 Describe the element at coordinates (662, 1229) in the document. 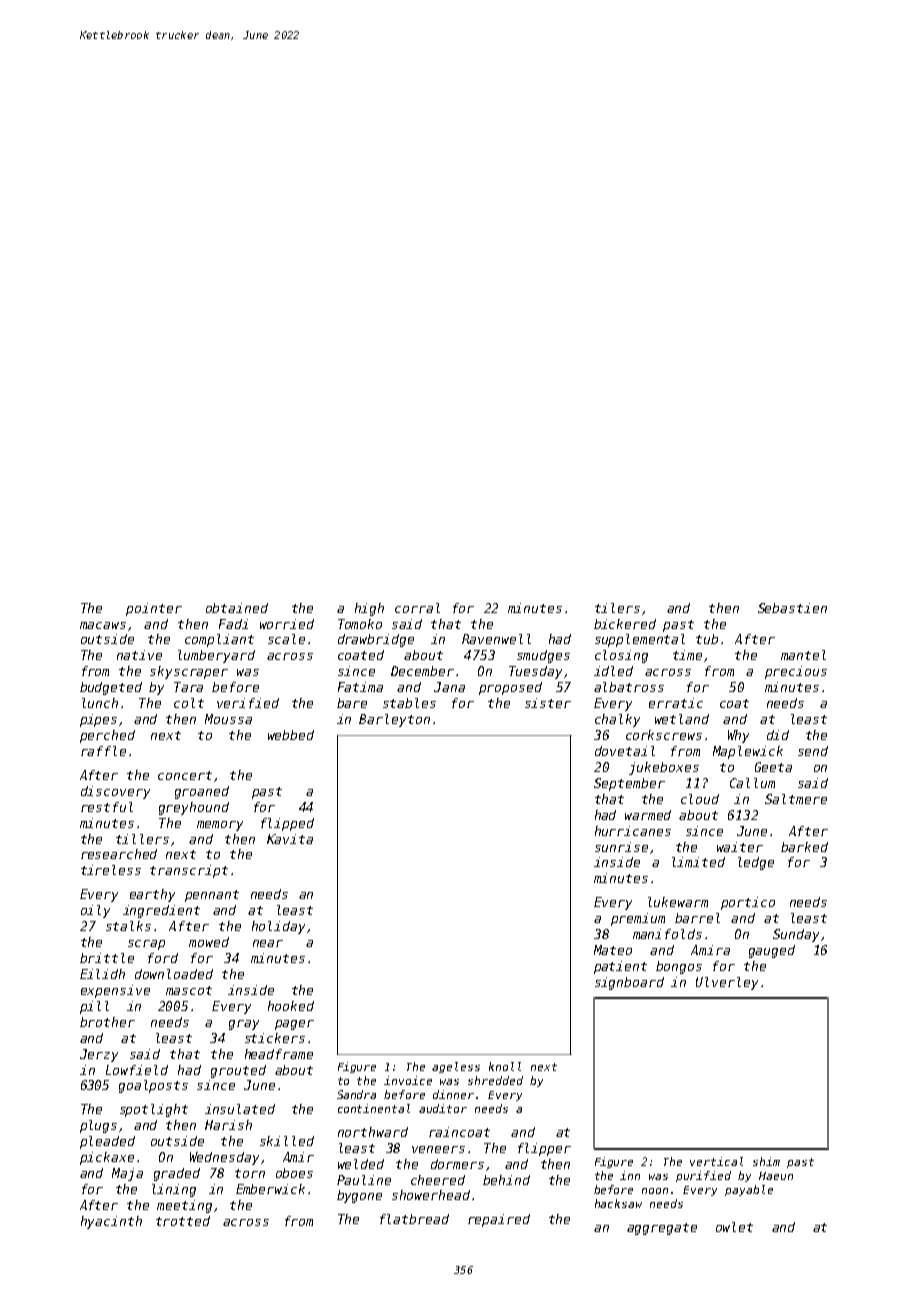

I see `aggregate` at that location.
